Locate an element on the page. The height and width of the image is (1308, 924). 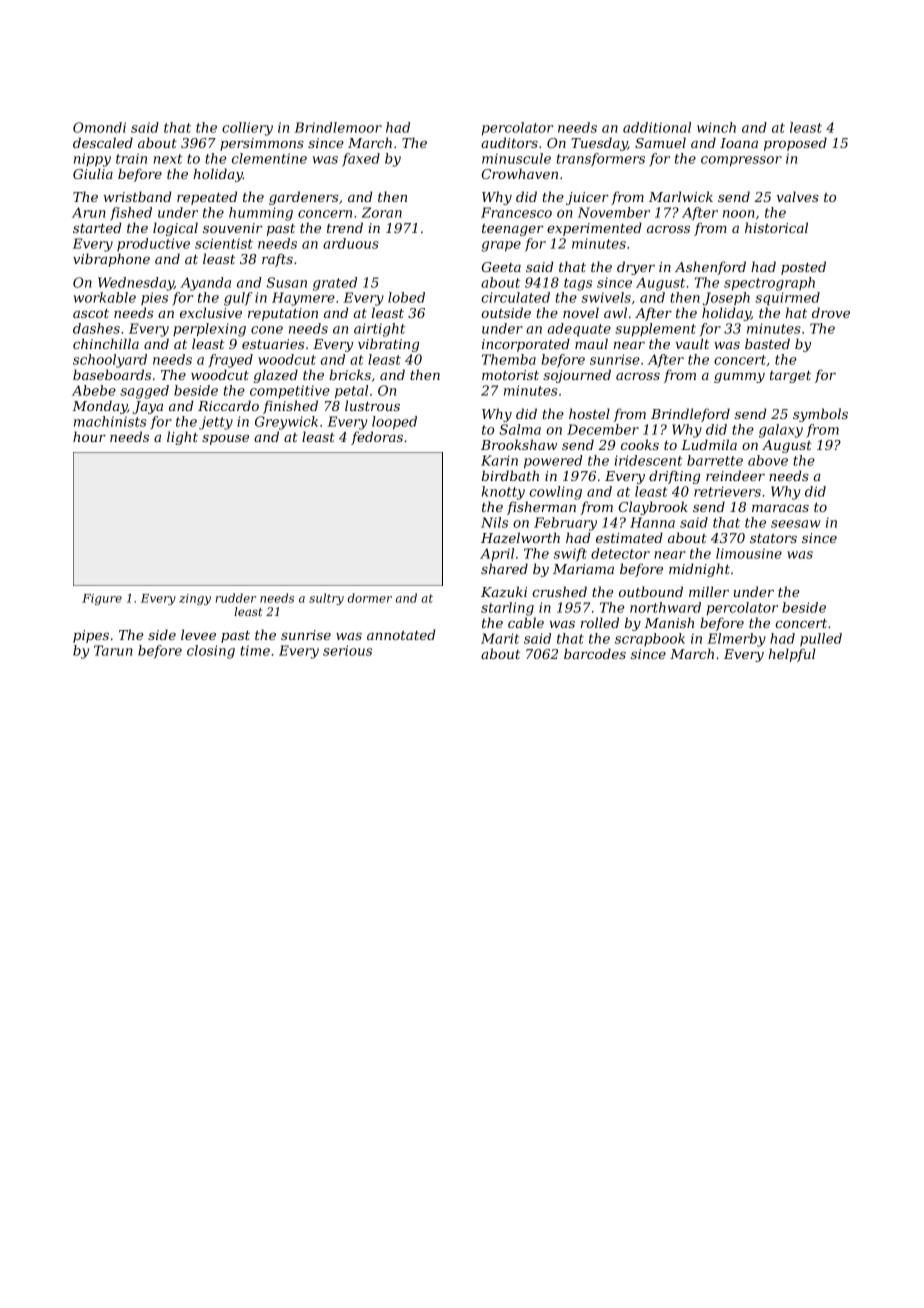
sagged is located at coordinates (144, 392).
